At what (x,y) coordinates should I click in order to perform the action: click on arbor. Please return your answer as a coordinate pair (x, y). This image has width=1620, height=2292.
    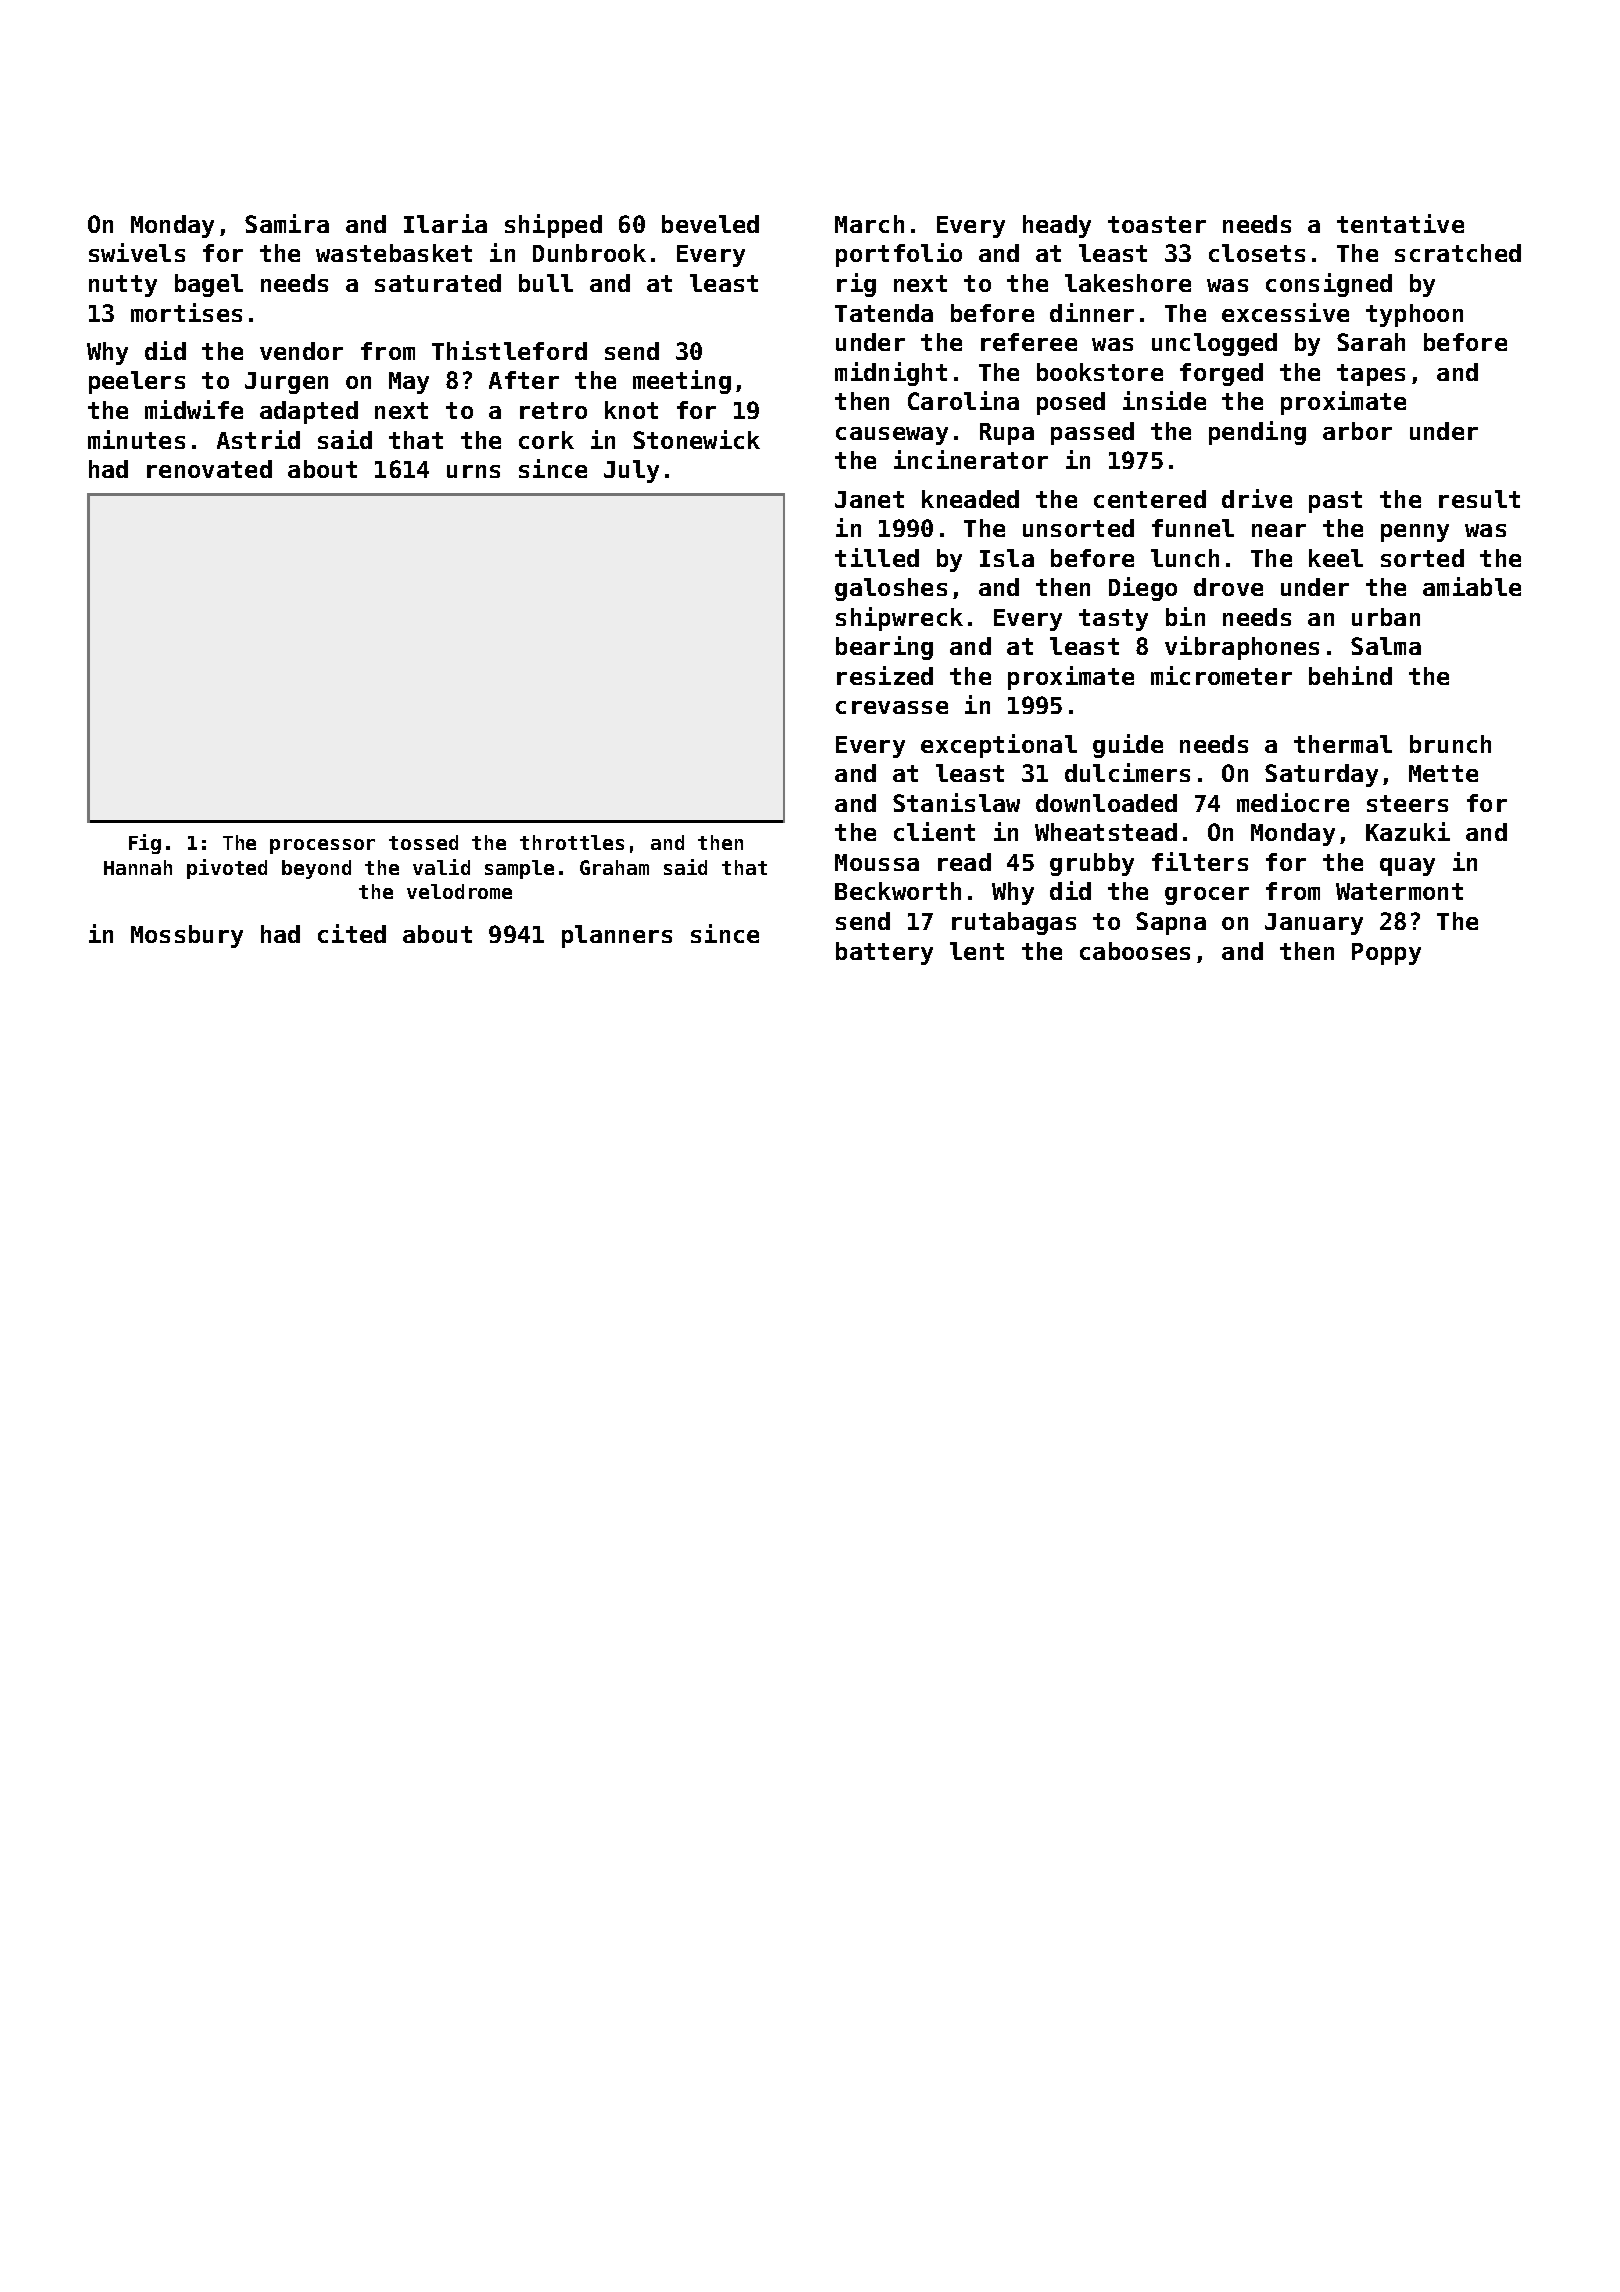
    Looking at the image, I should click on (1357, 431).
